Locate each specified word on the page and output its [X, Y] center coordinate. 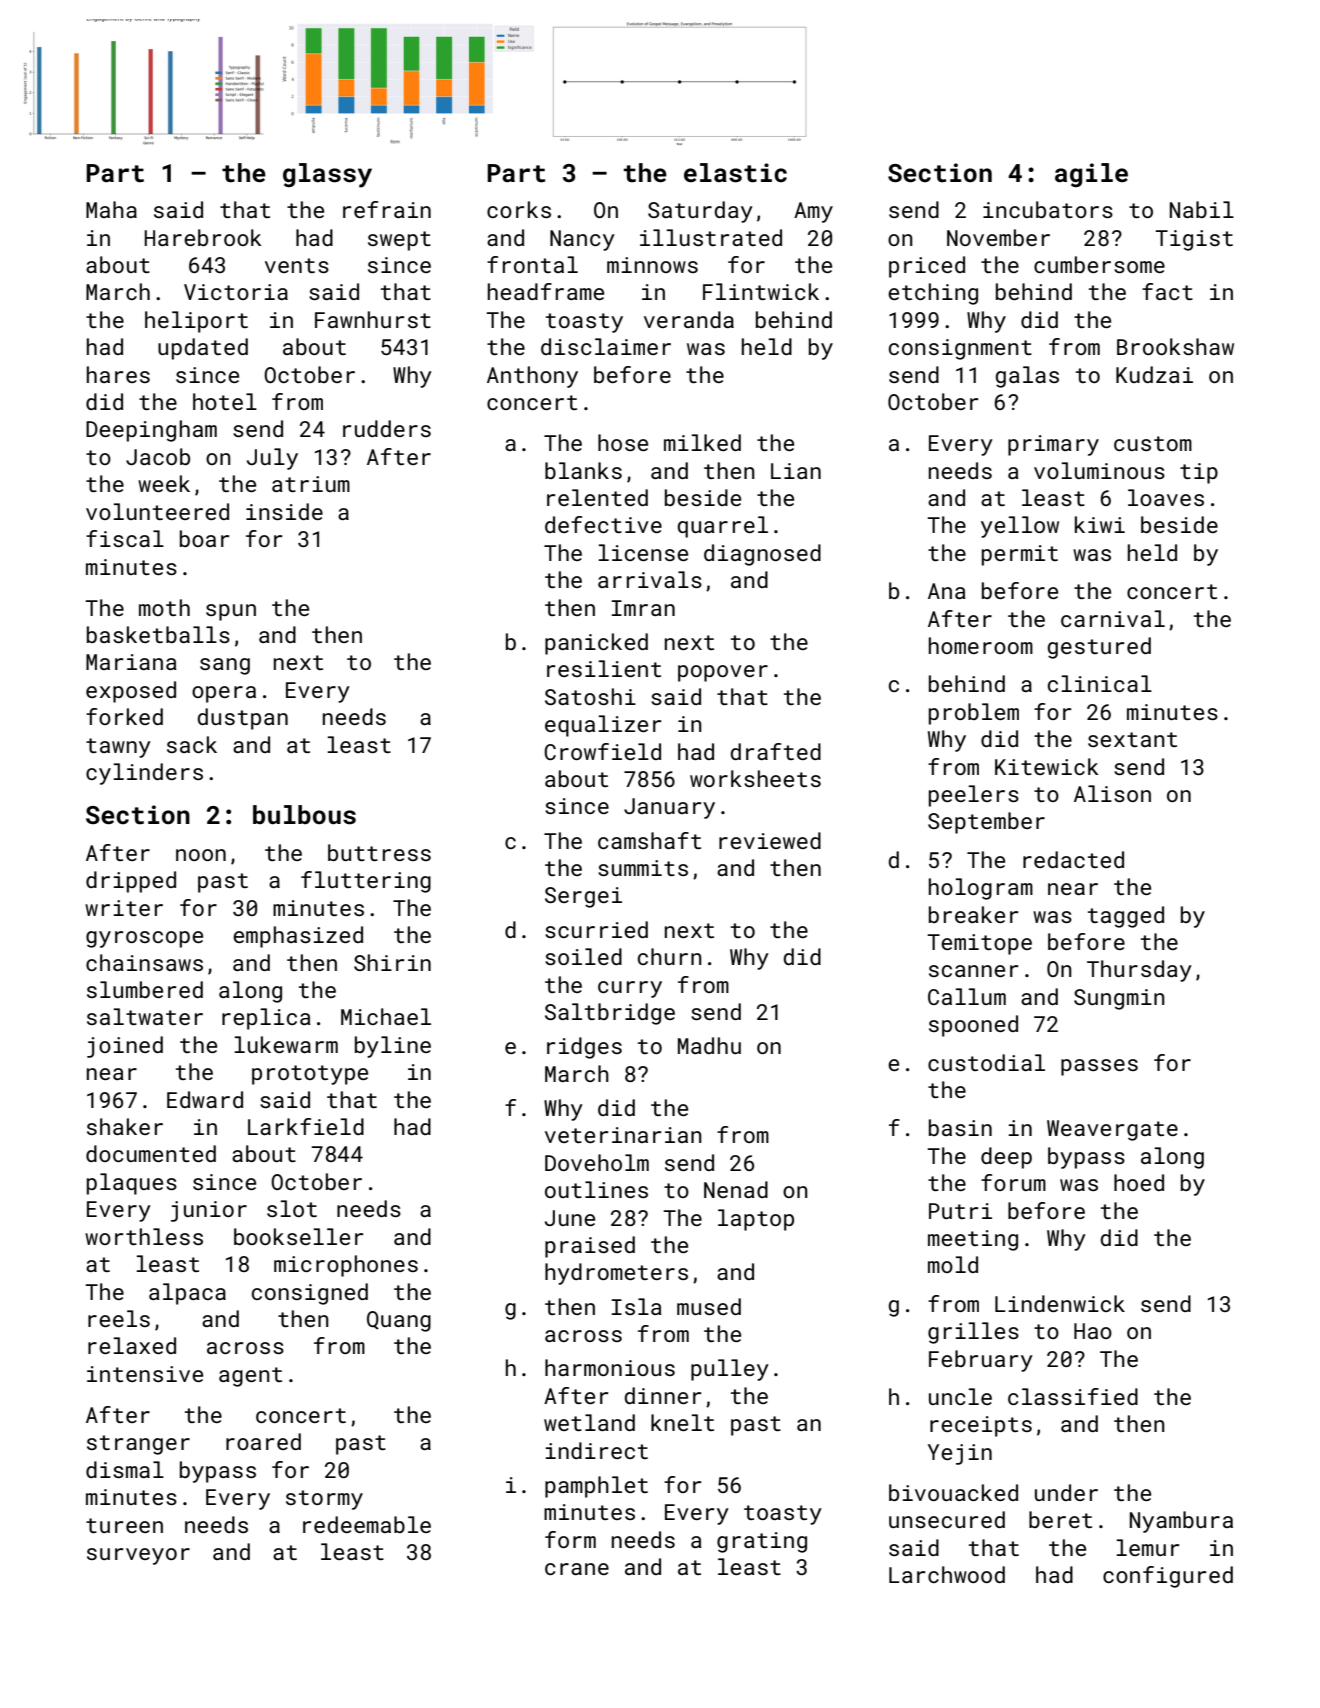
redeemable [367, 1524]
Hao [1093, 1331]
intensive [145, 1374]
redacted [1073, 859]
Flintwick [761, 291]
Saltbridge [610, 1014]
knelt [682, 1422]
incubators [1048, 209]
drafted [776, 751]
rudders [387, 428]
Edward [205, 1099]
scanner [973, 971]
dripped [131, 882]
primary [1053, 445]
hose [623, 442]
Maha [111, 209]
